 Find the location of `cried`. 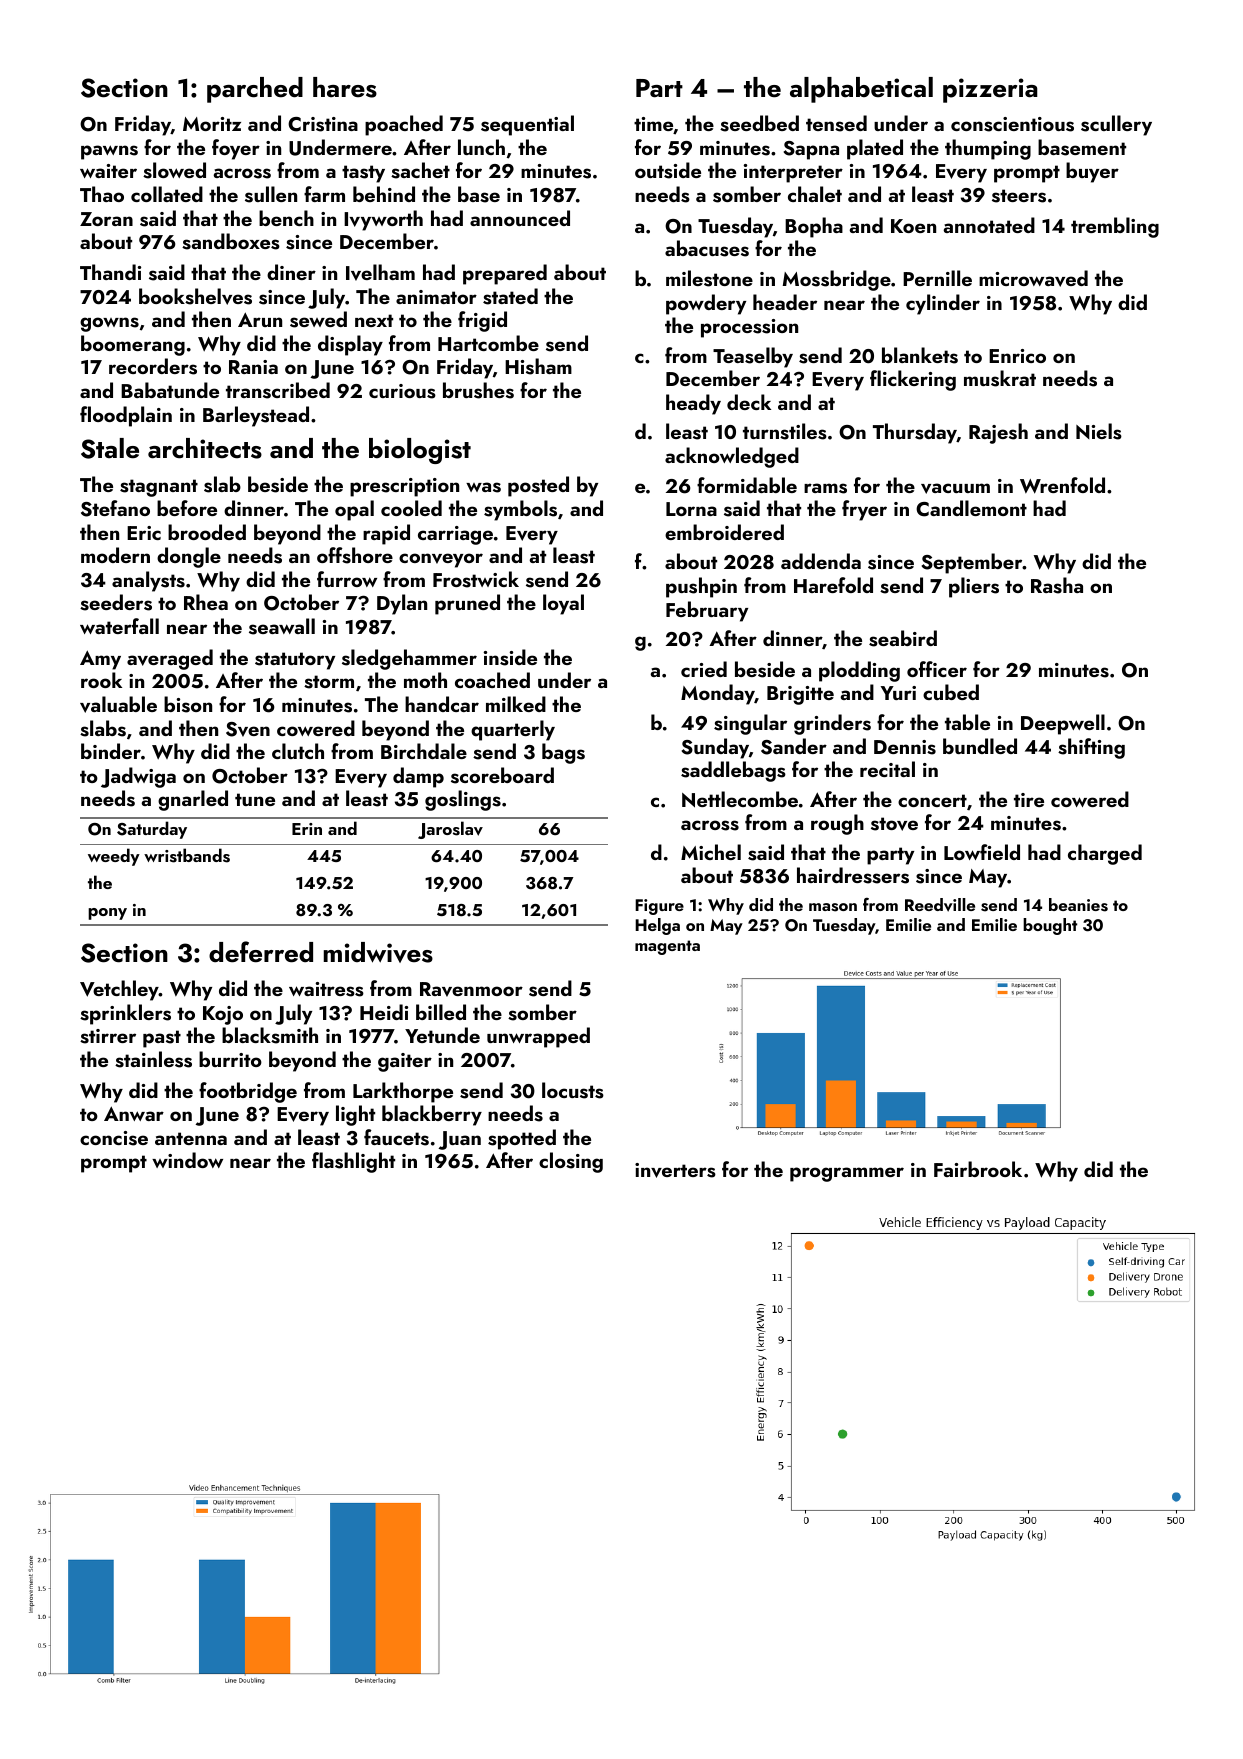

cried is located at coordinates (704, 669).
